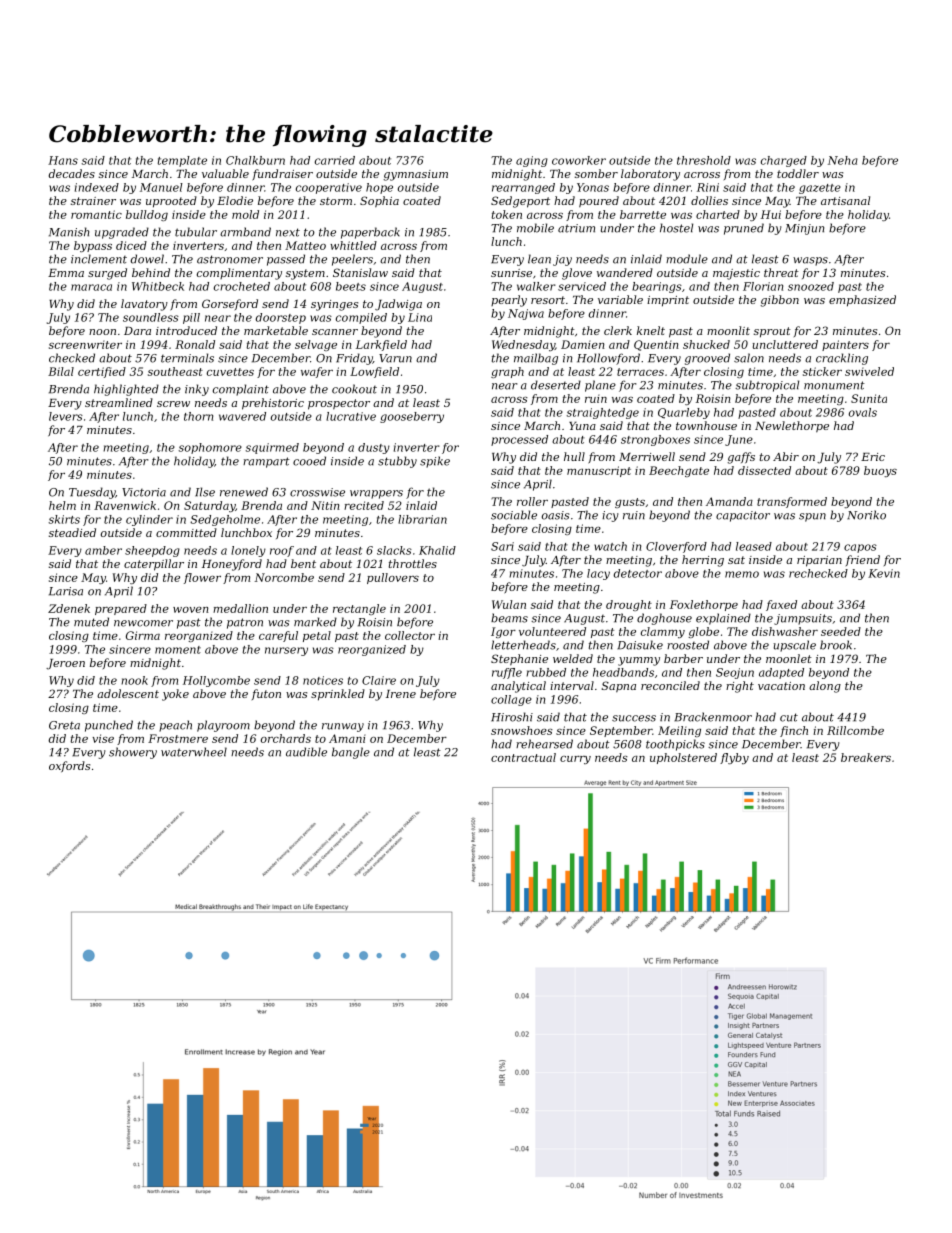  I want to click on Elodie, so click(235, 200).
